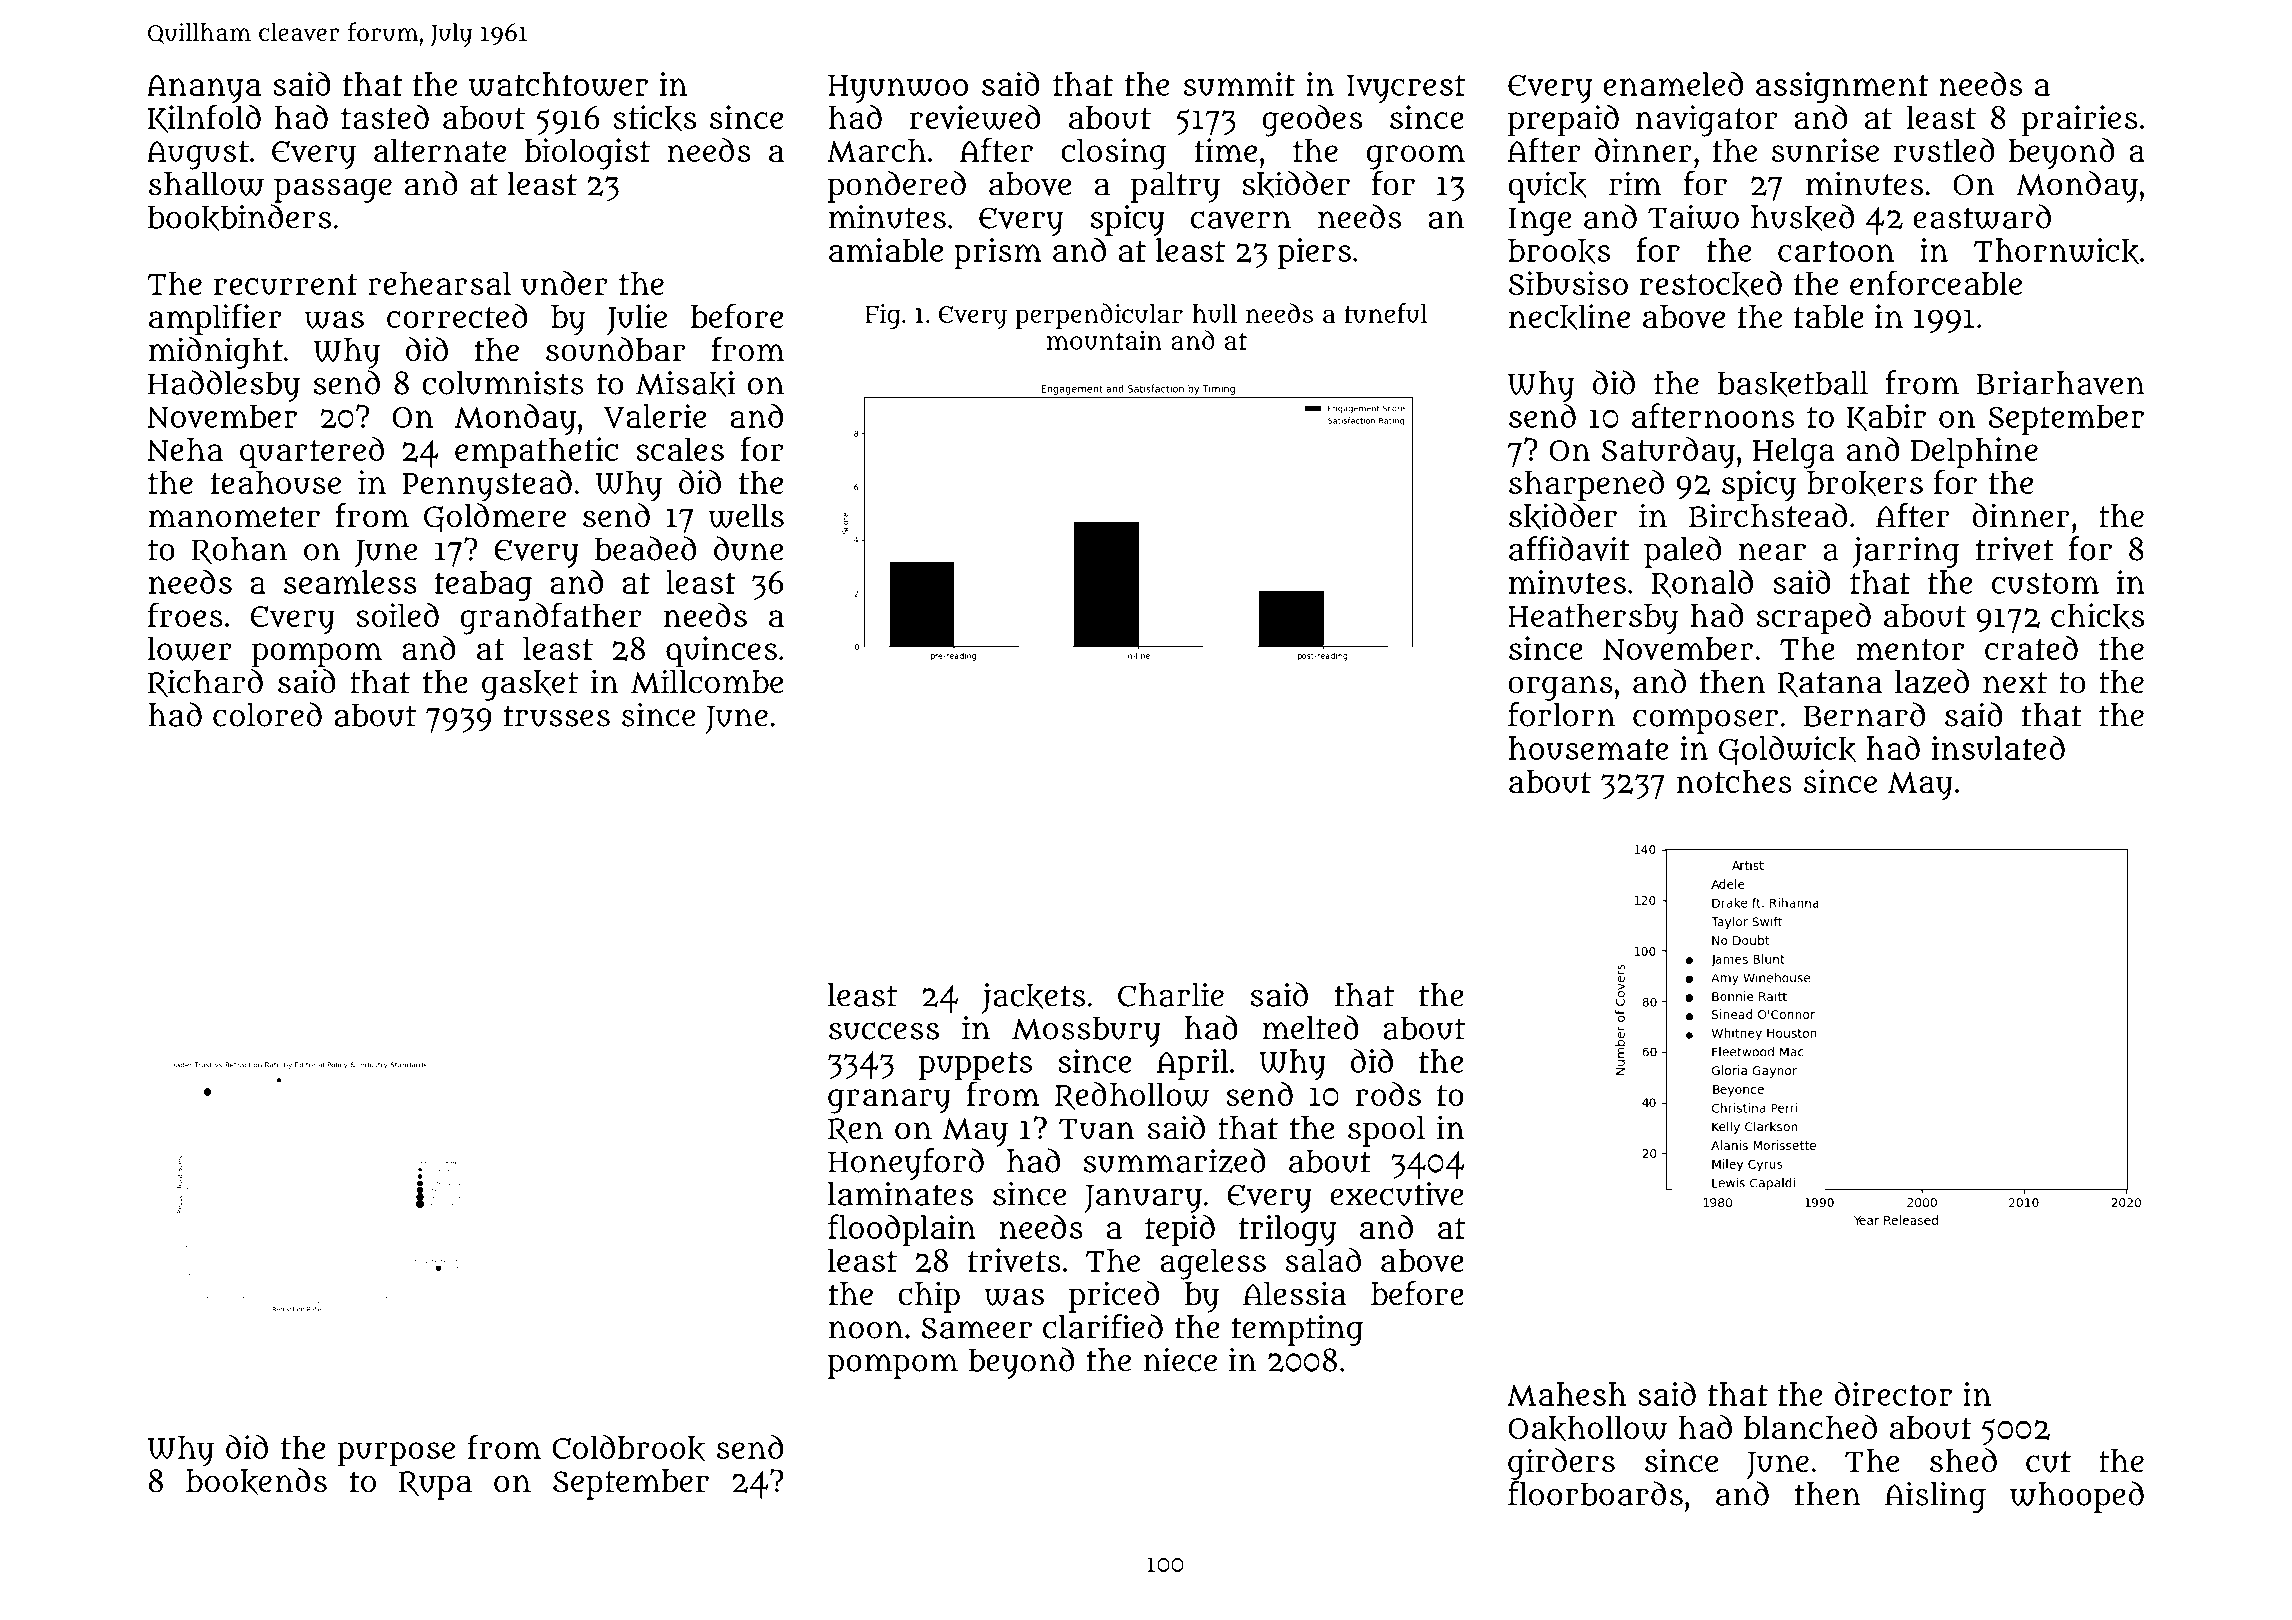 This screenshot has height=1620, width=2292. What do you see at coordinates (206, 184) in the screenshot?
I see `shallow` at bounding box center [206, 184].
